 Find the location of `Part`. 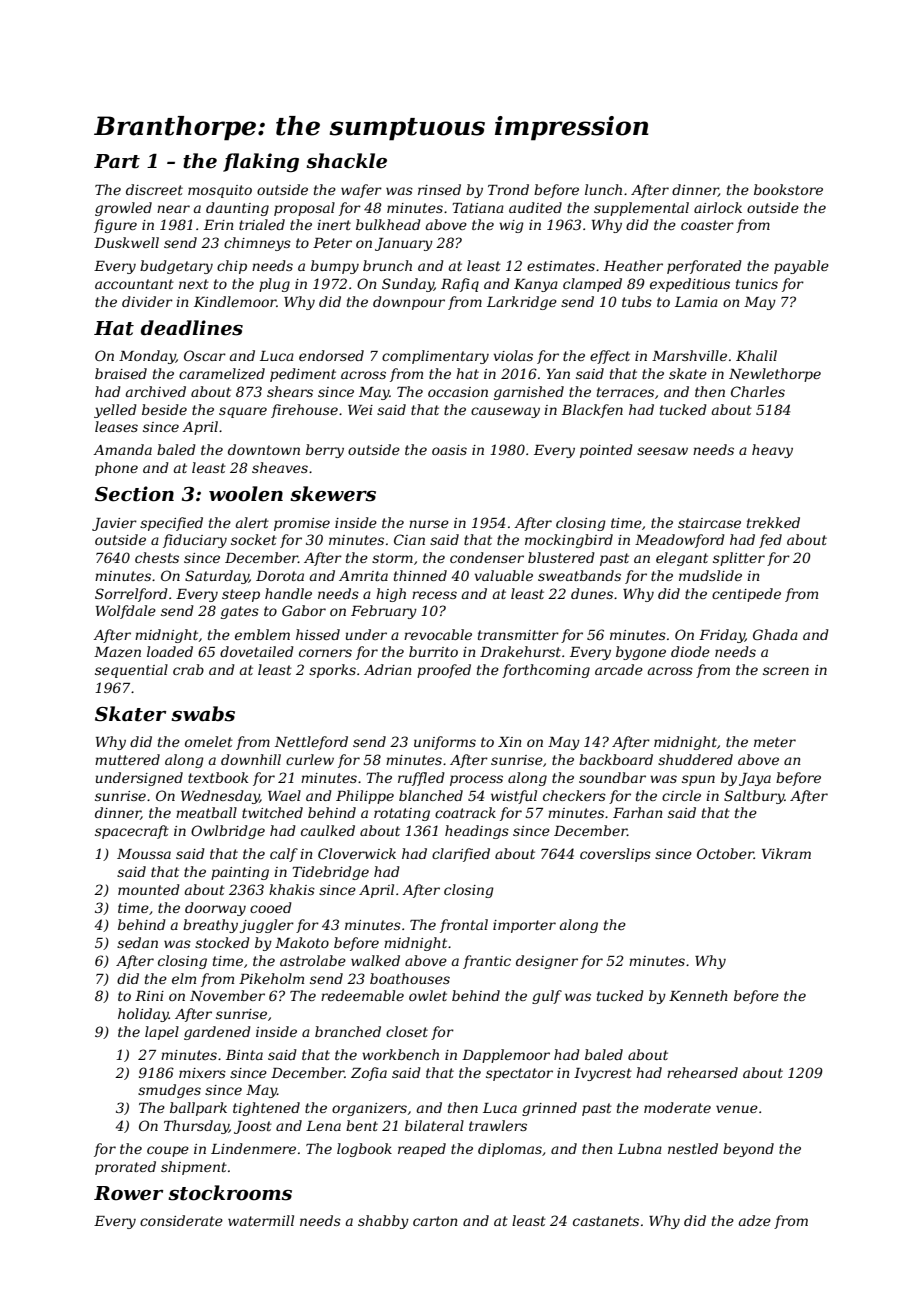

Part is located at coordinates (117, 161).
